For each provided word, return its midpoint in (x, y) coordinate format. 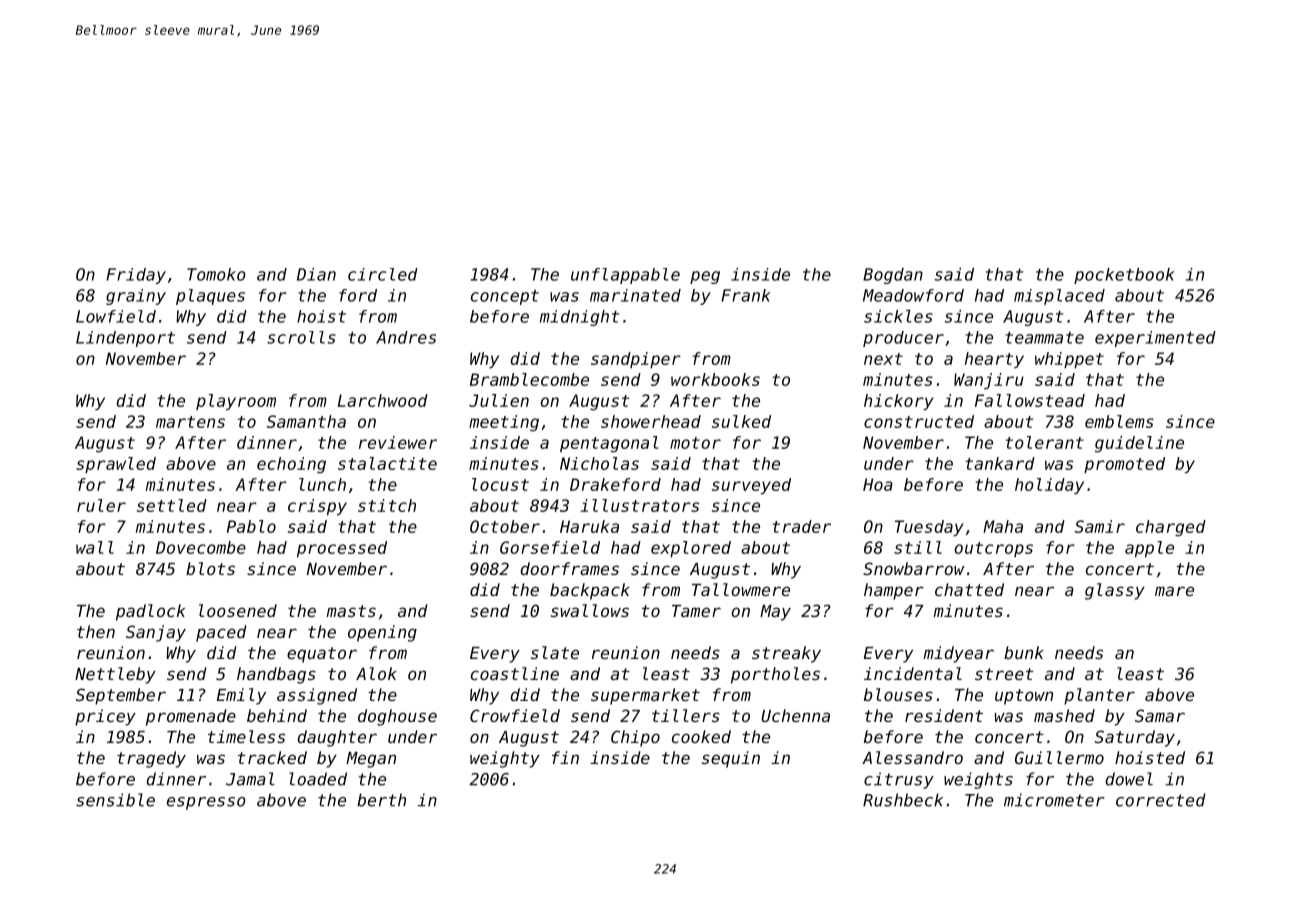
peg (705, 277)
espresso (206, 803)
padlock (150, 612)
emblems (1119, 421)
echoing (291, 465)
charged (1171, 528)
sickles (898, 316)
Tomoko (216, 274)
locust (500, 484)
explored (691, 549)
